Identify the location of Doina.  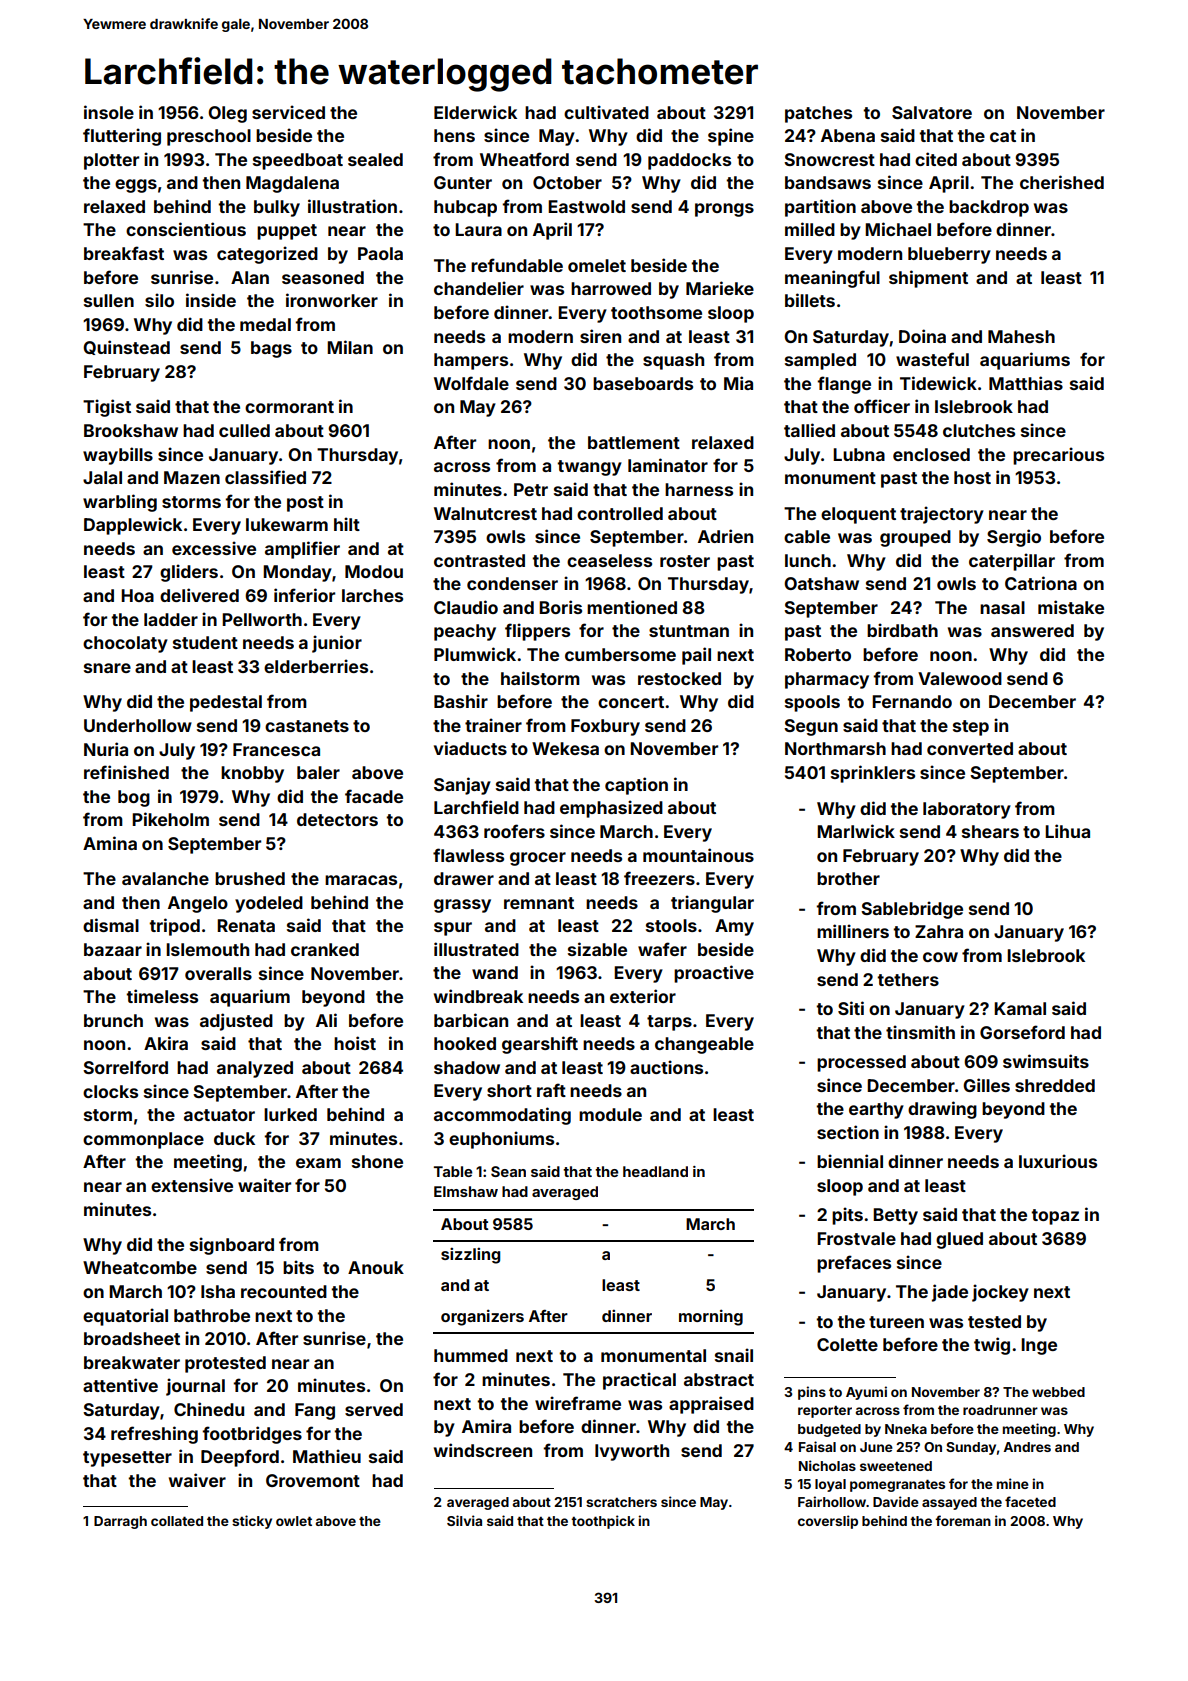
(922, 336).
